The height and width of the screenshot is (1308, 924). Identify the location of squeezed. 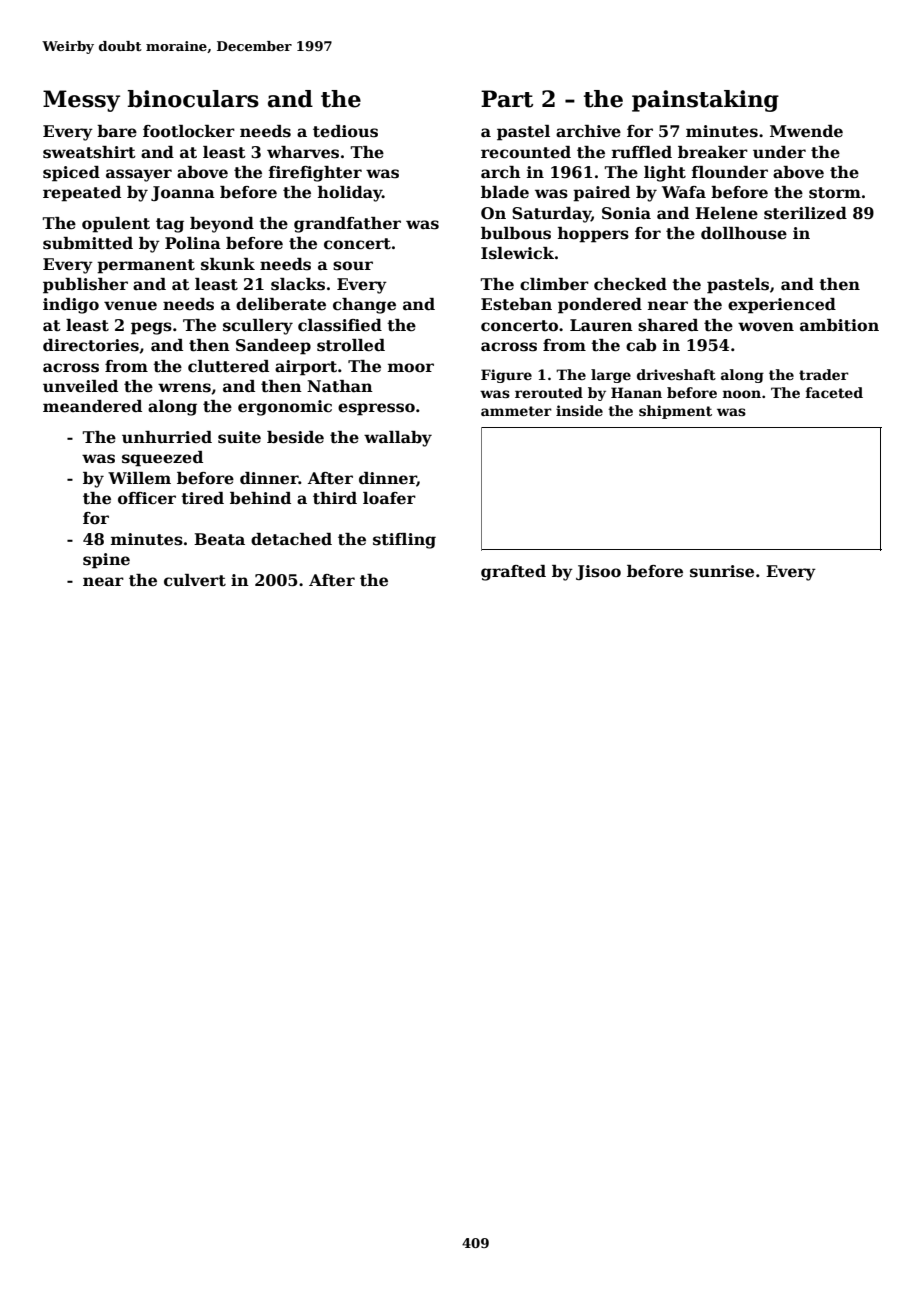
(162, 459).
